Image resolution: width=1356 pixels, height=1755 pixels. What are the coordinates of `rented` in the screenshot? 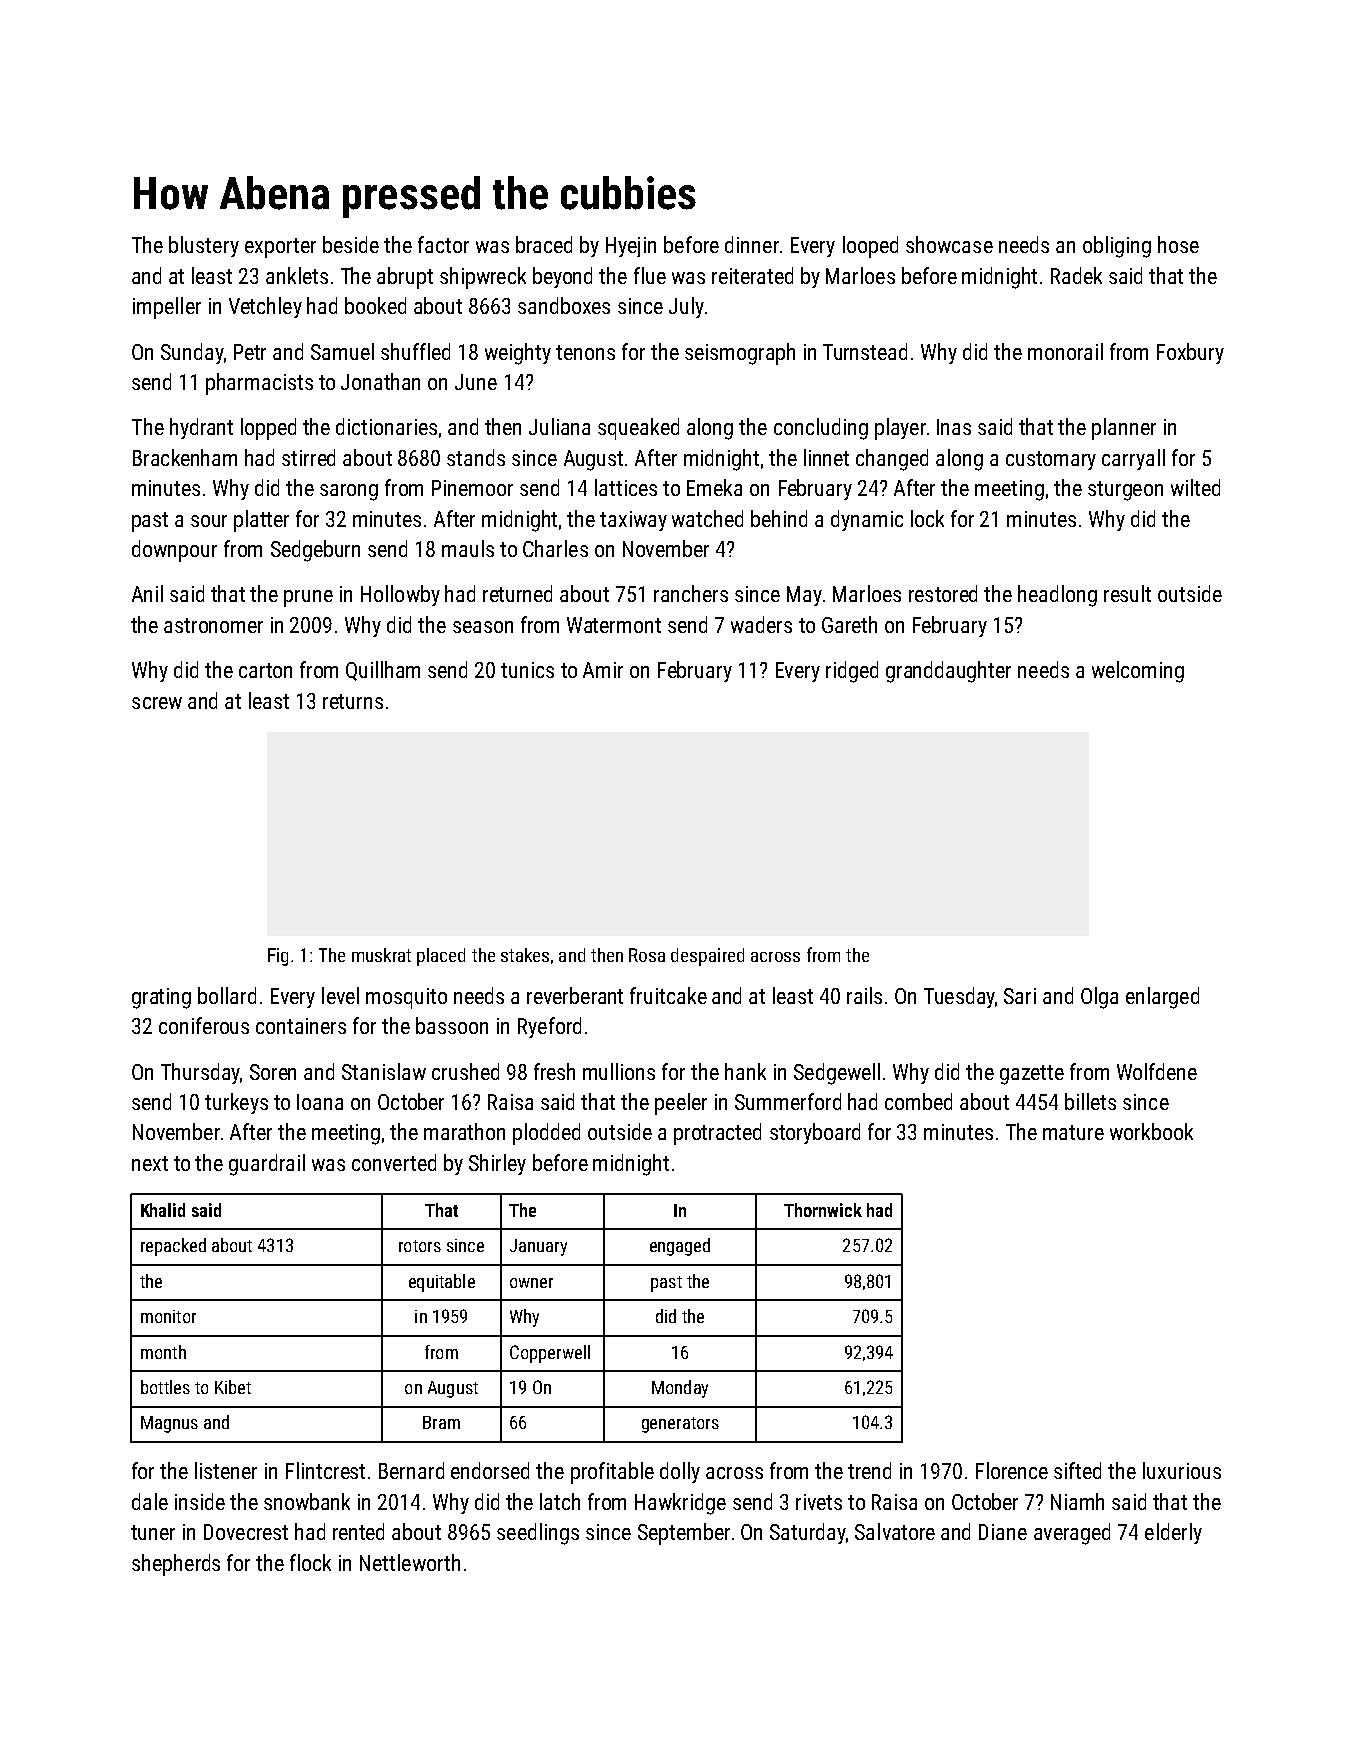 It's located at (358, 1531).
